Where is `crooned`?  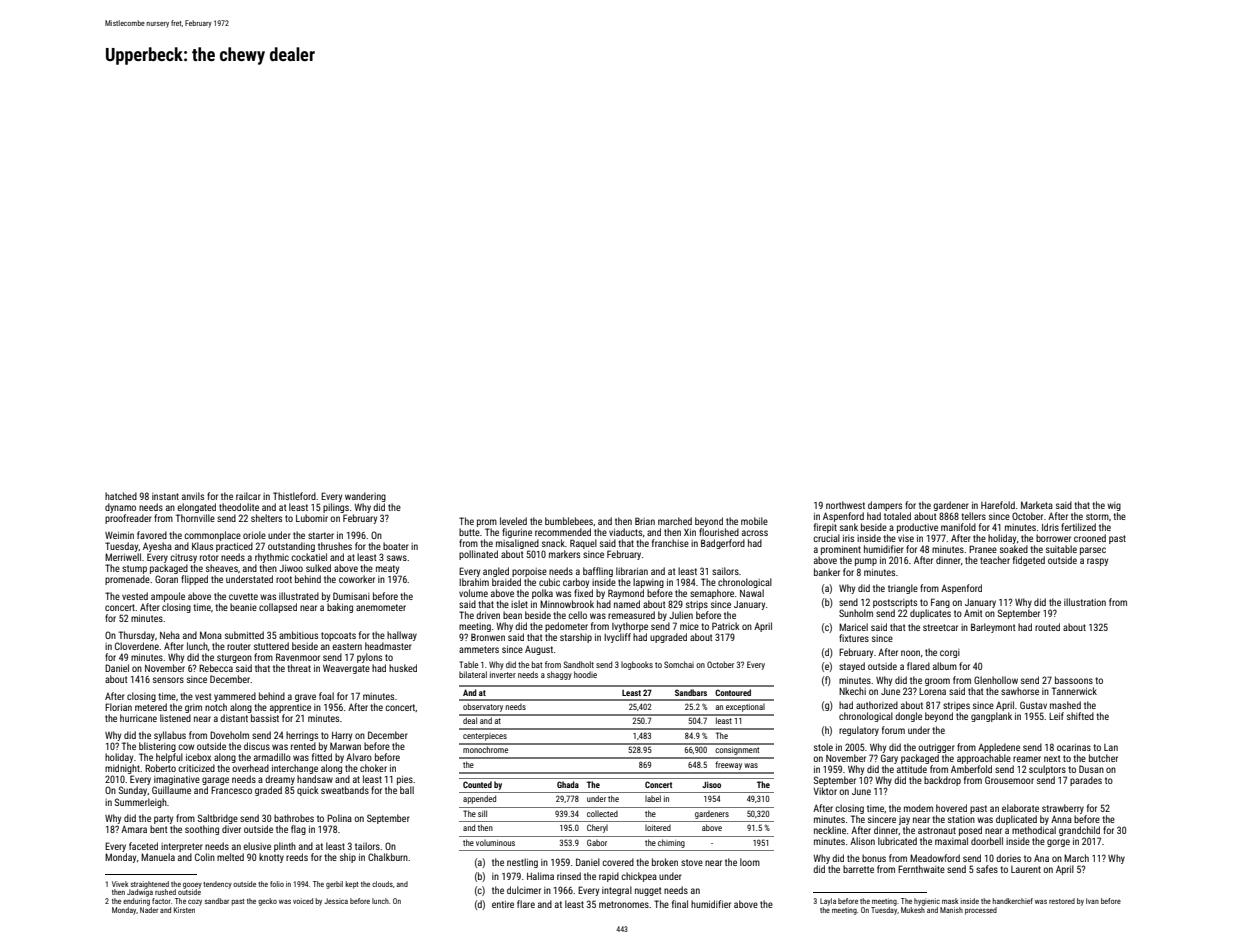 crooned is located at coordinates (1090, 538).
